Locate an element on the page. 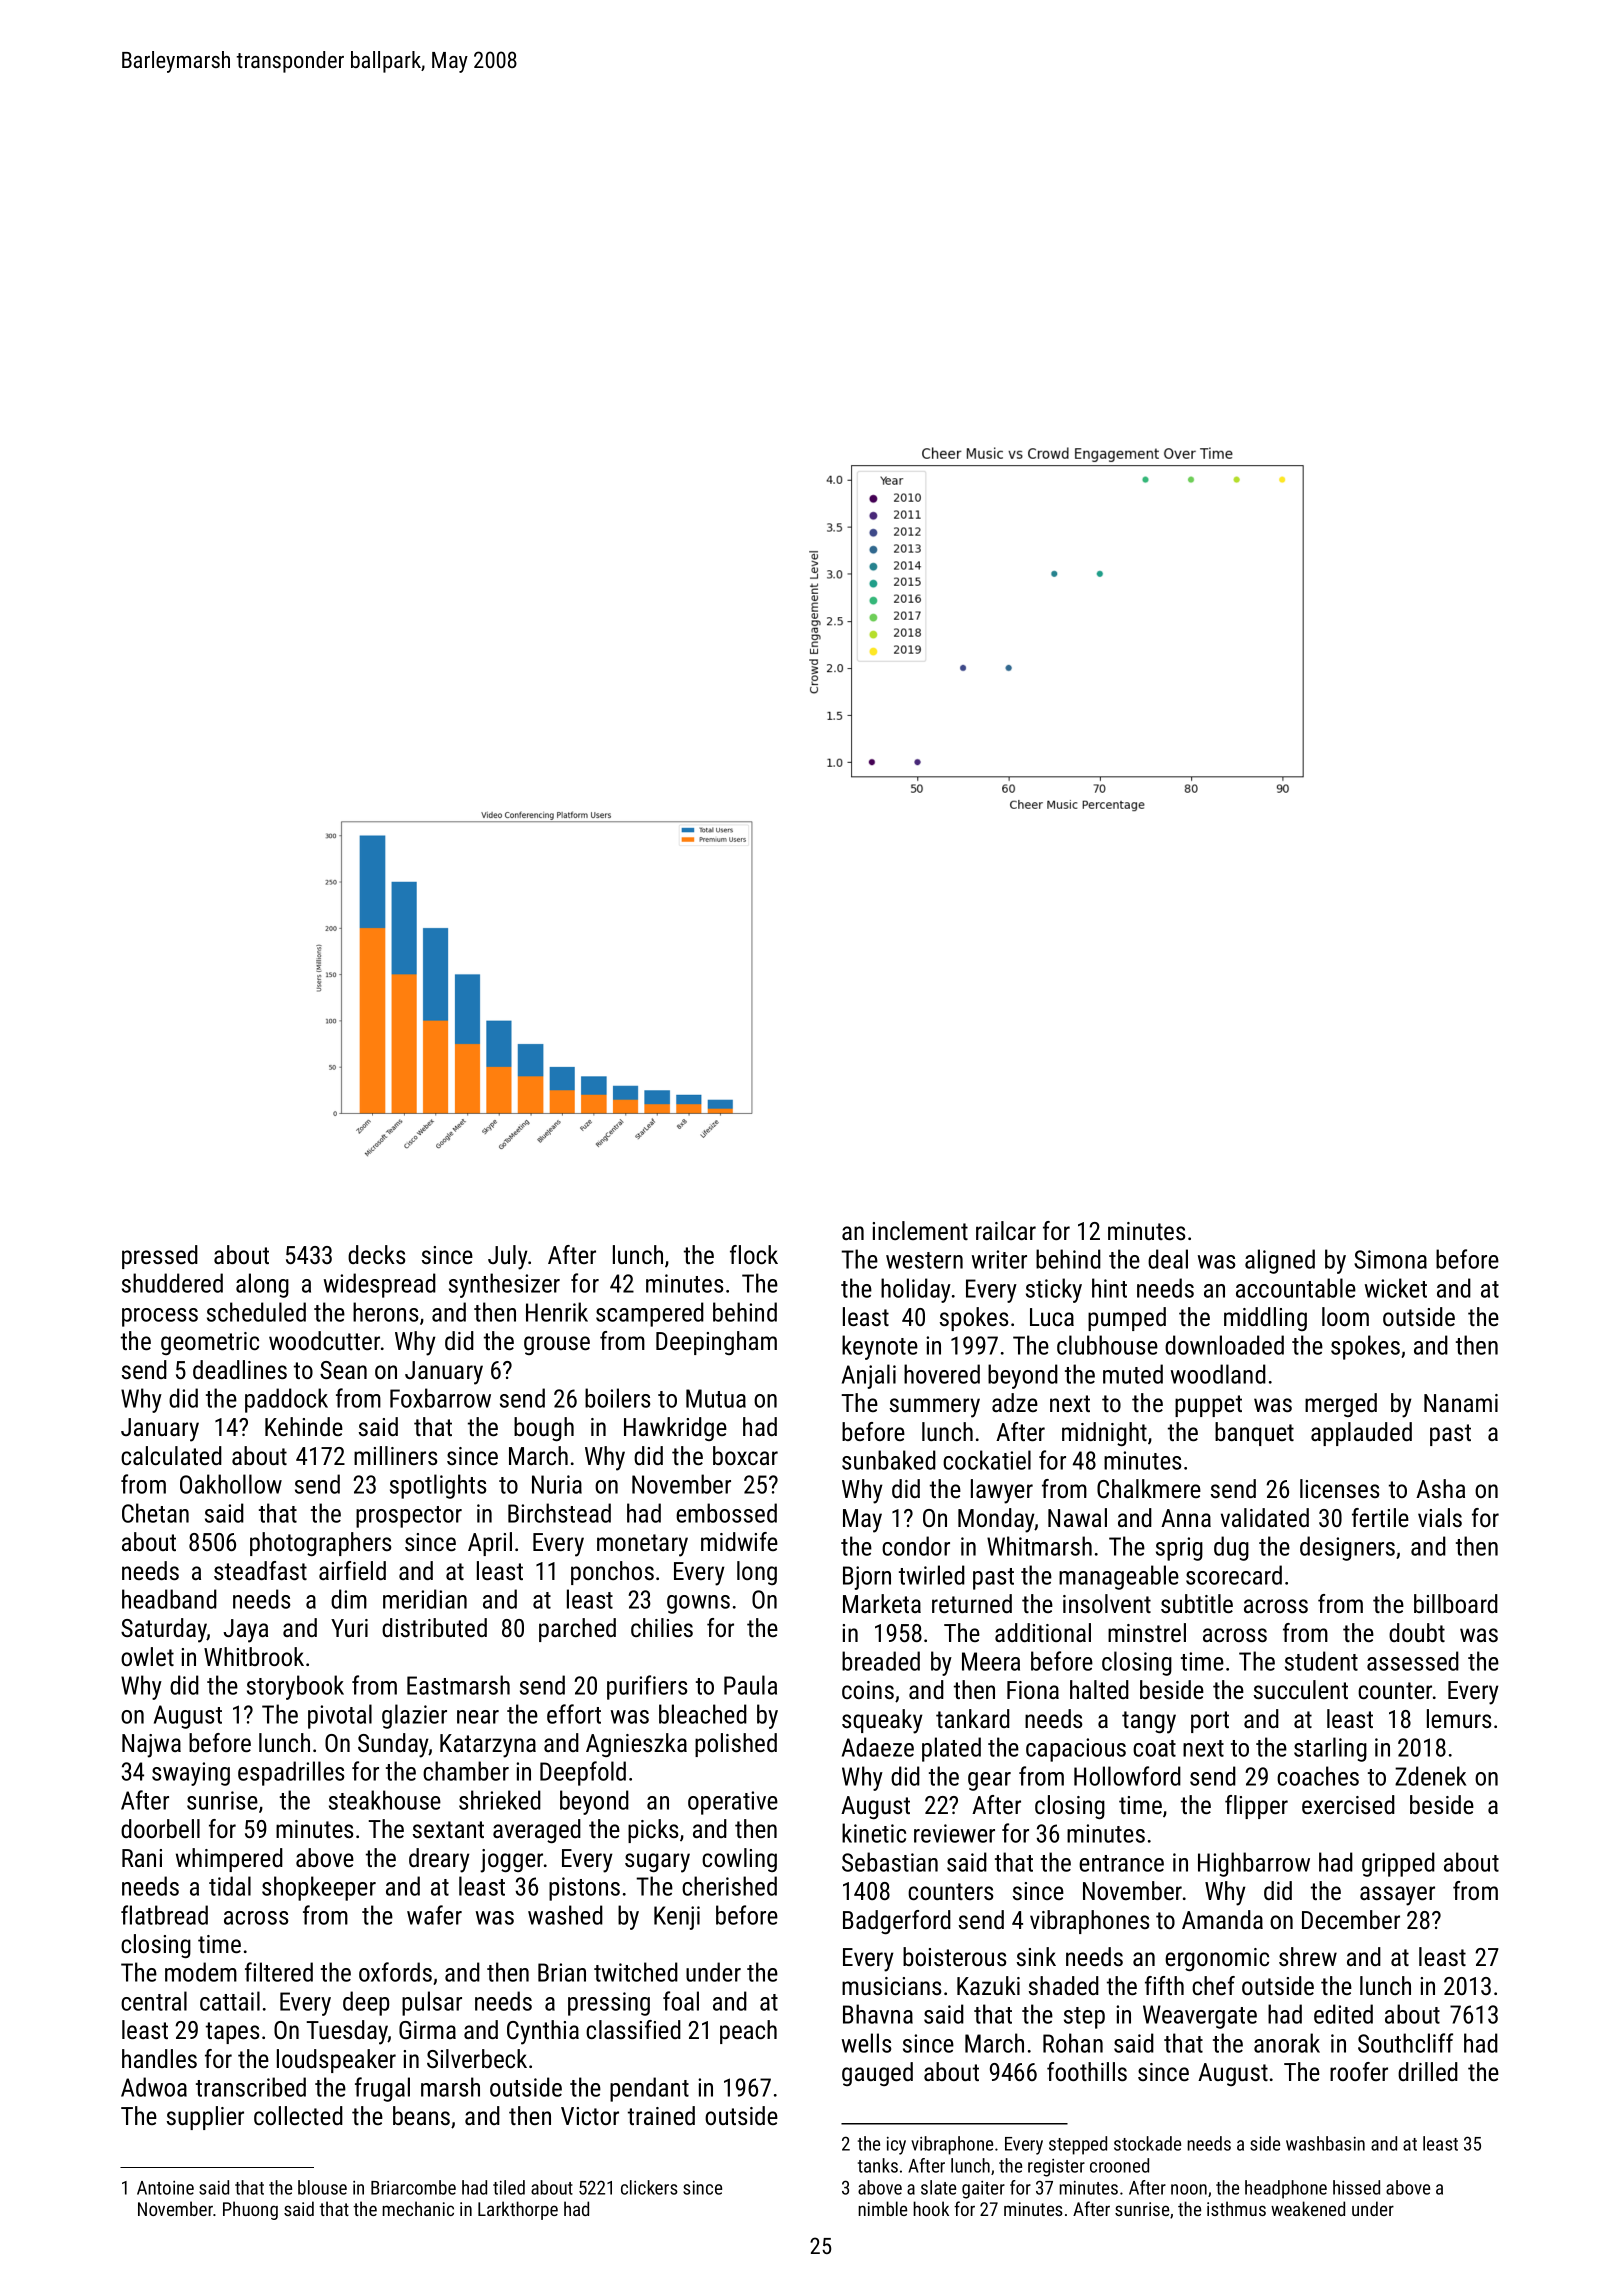  Simona is located at coordinates (1390, 1259).
